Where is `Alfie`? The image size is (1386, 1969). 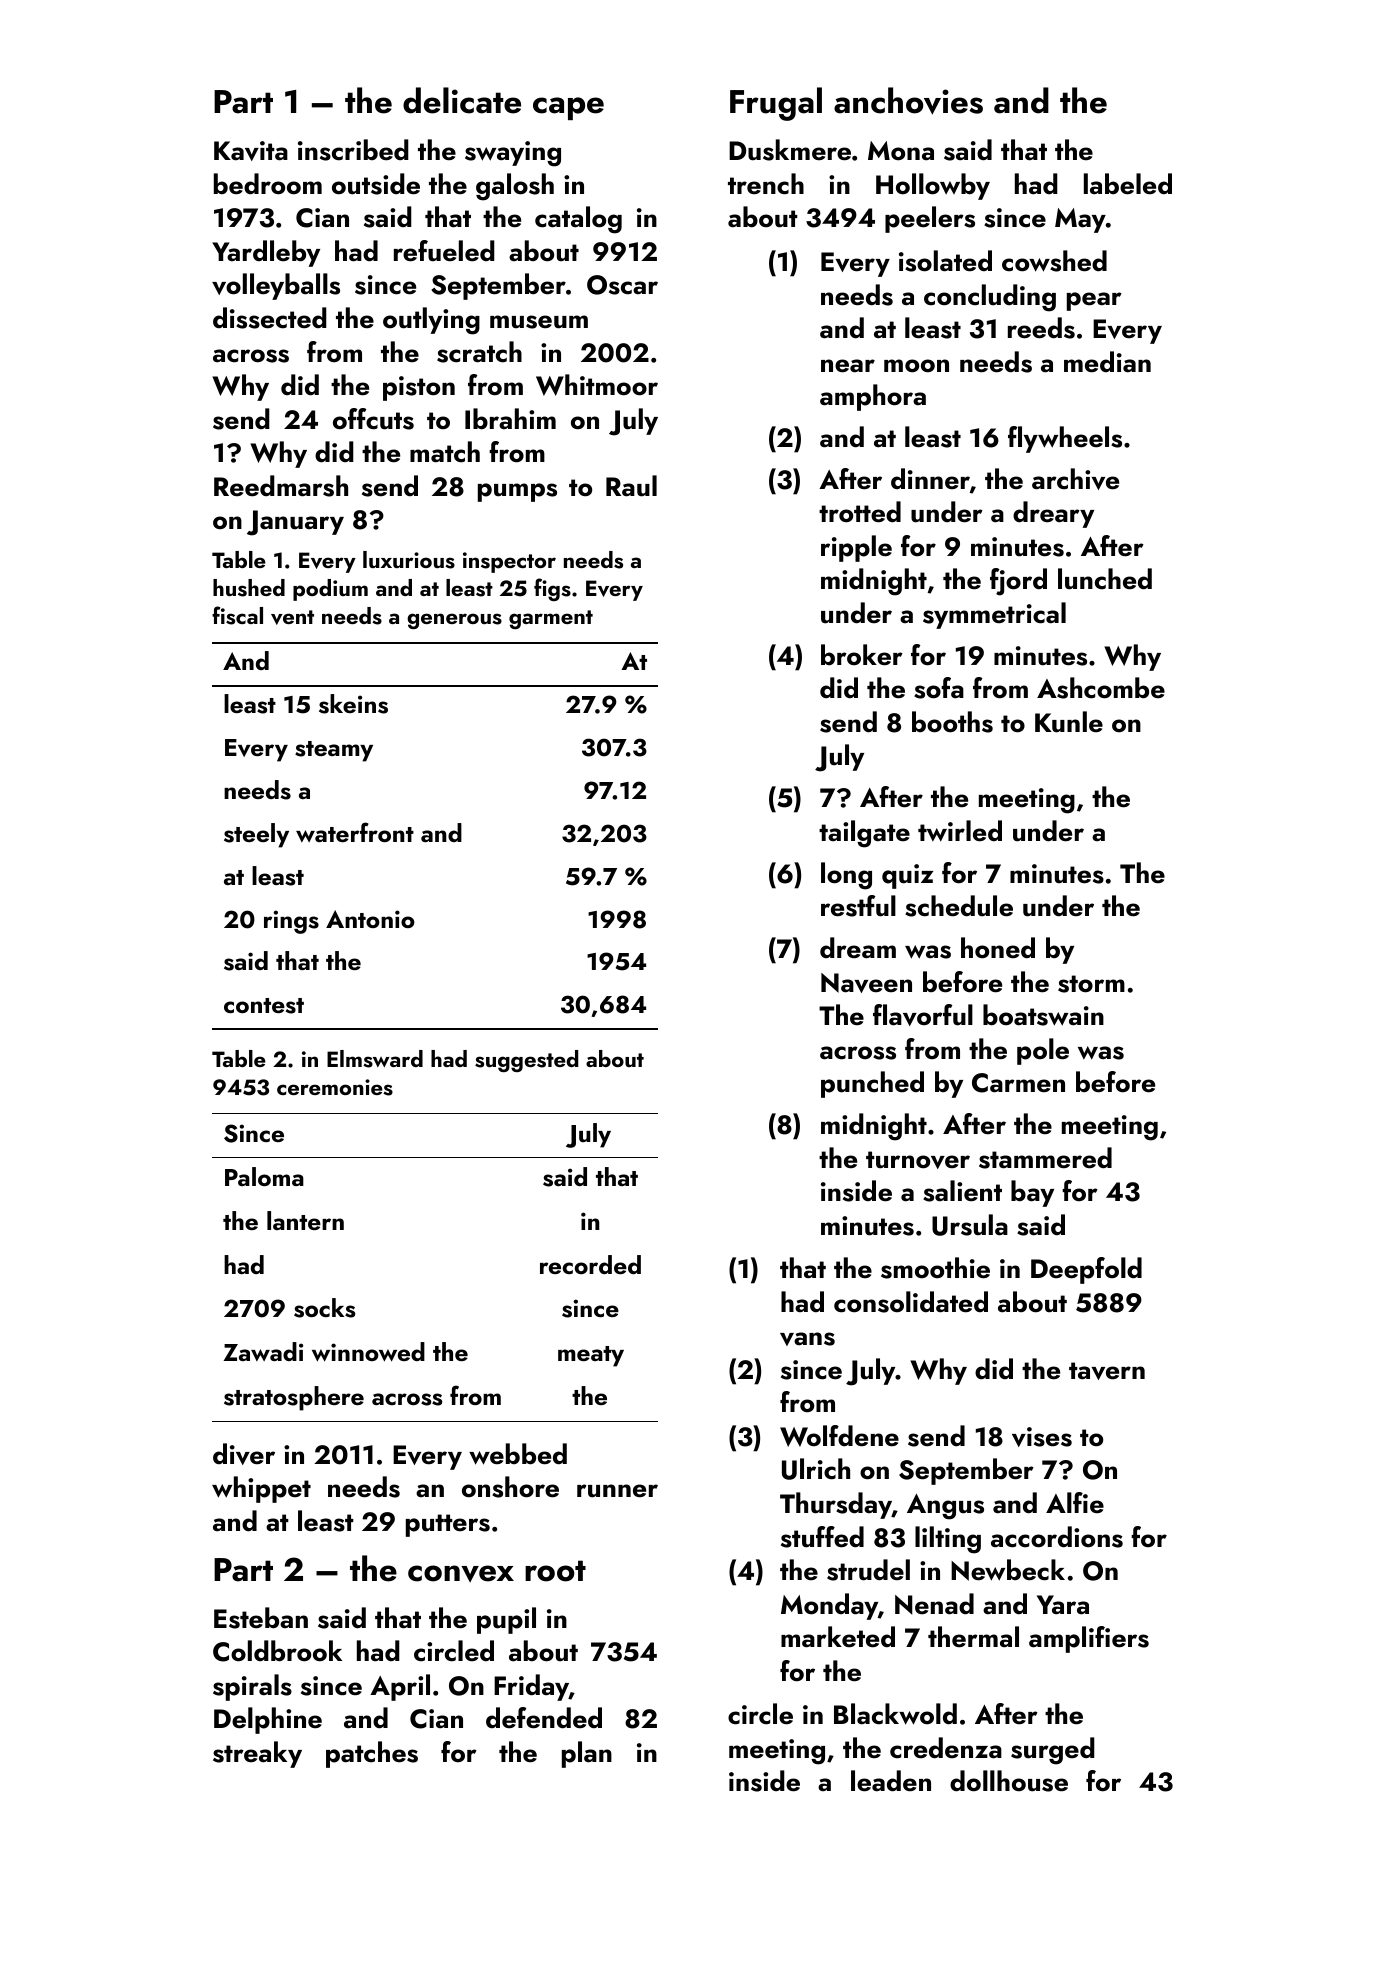
Alfie is located at coordinates (1075, 1502).
